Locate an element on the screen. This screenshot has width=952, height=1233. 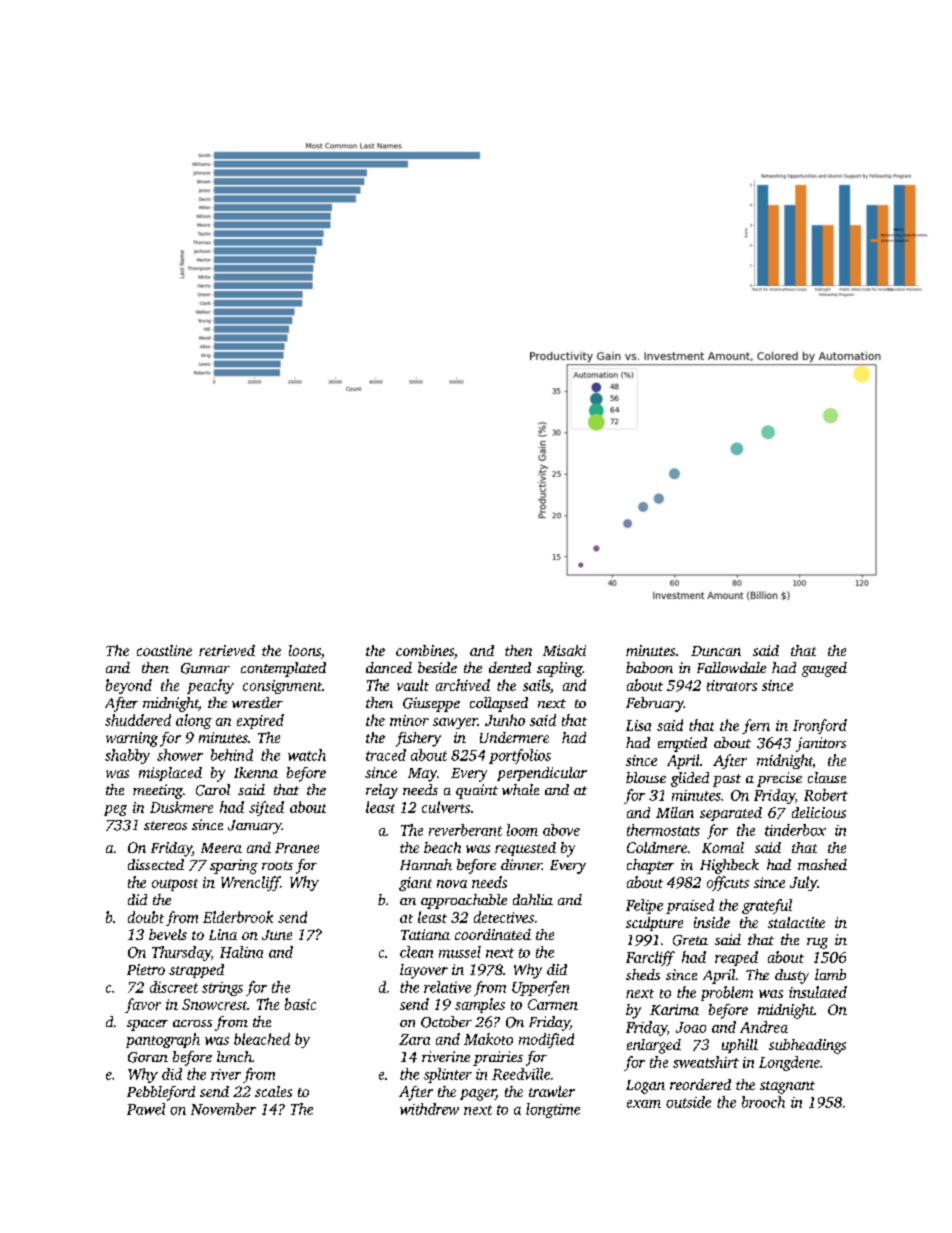
Pranee is located at coordinates (297, 848).
